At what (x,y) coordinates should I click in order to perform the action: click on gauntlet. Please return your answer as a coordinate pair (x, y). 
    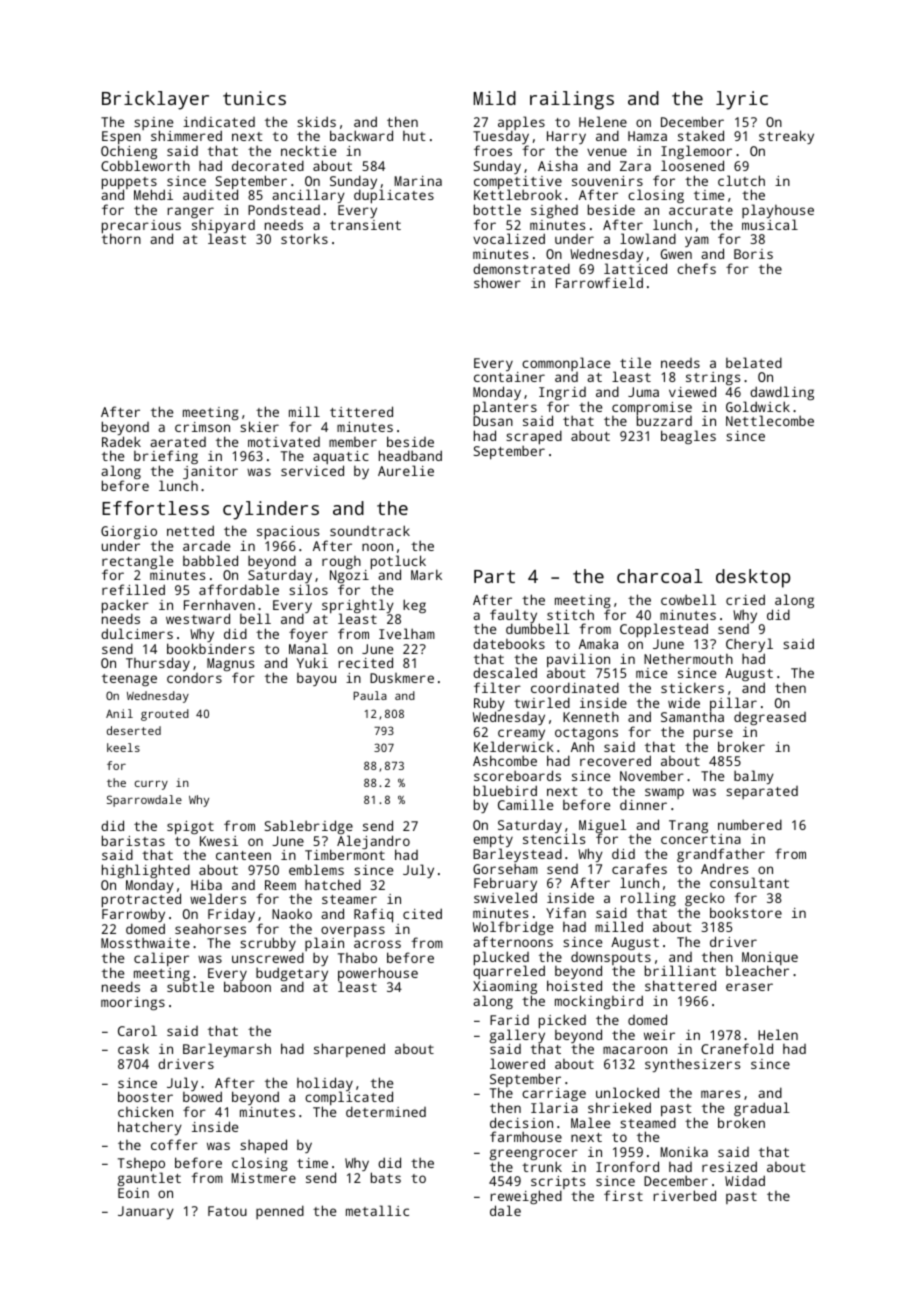
    Looking at the image, I should click on (149, 1179).
